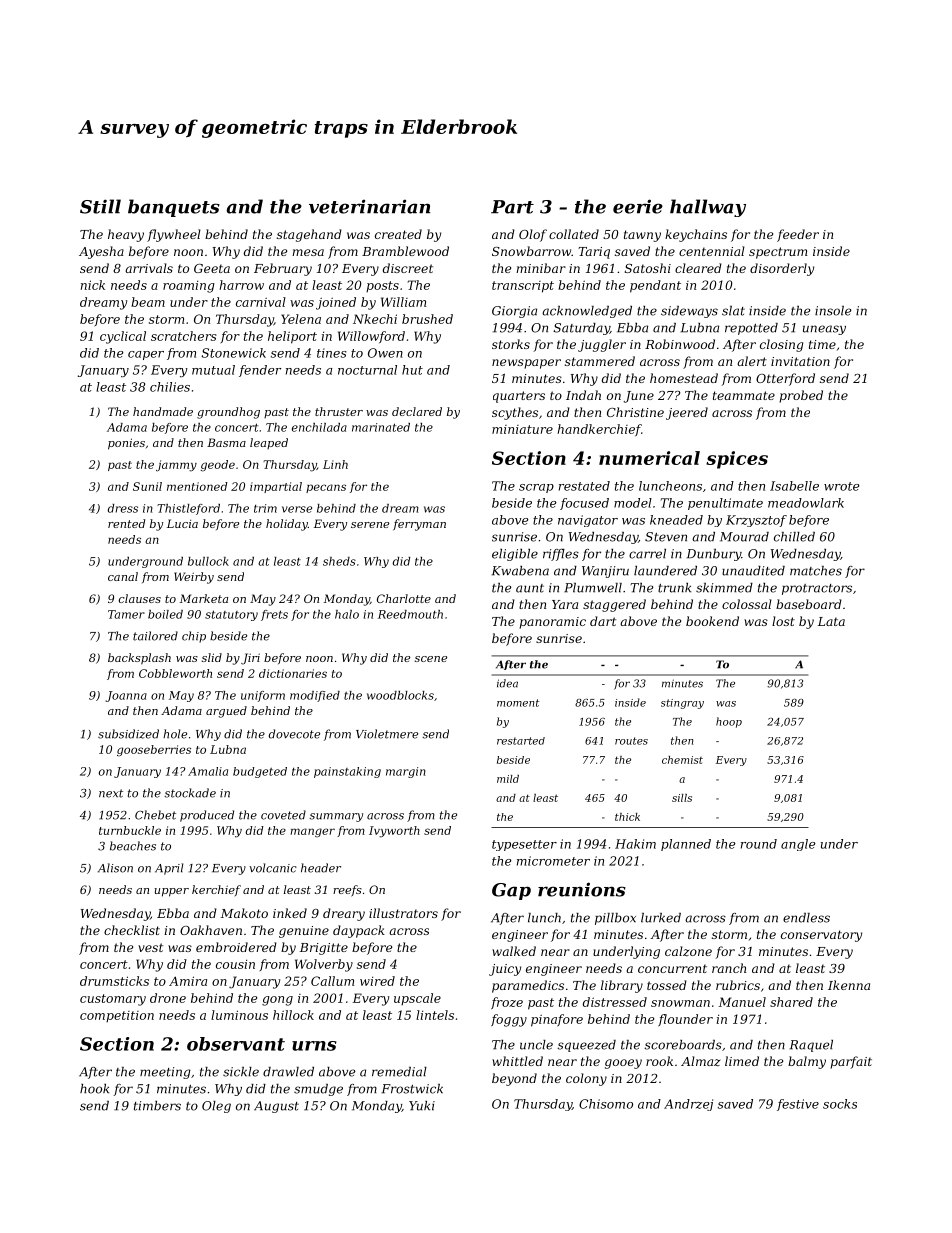 The width and height of the screenshot is (952, 1233). What do you see at coordinates (574, 234) in the screenshot?
I see `collated` at bounding box center [574, 234].
